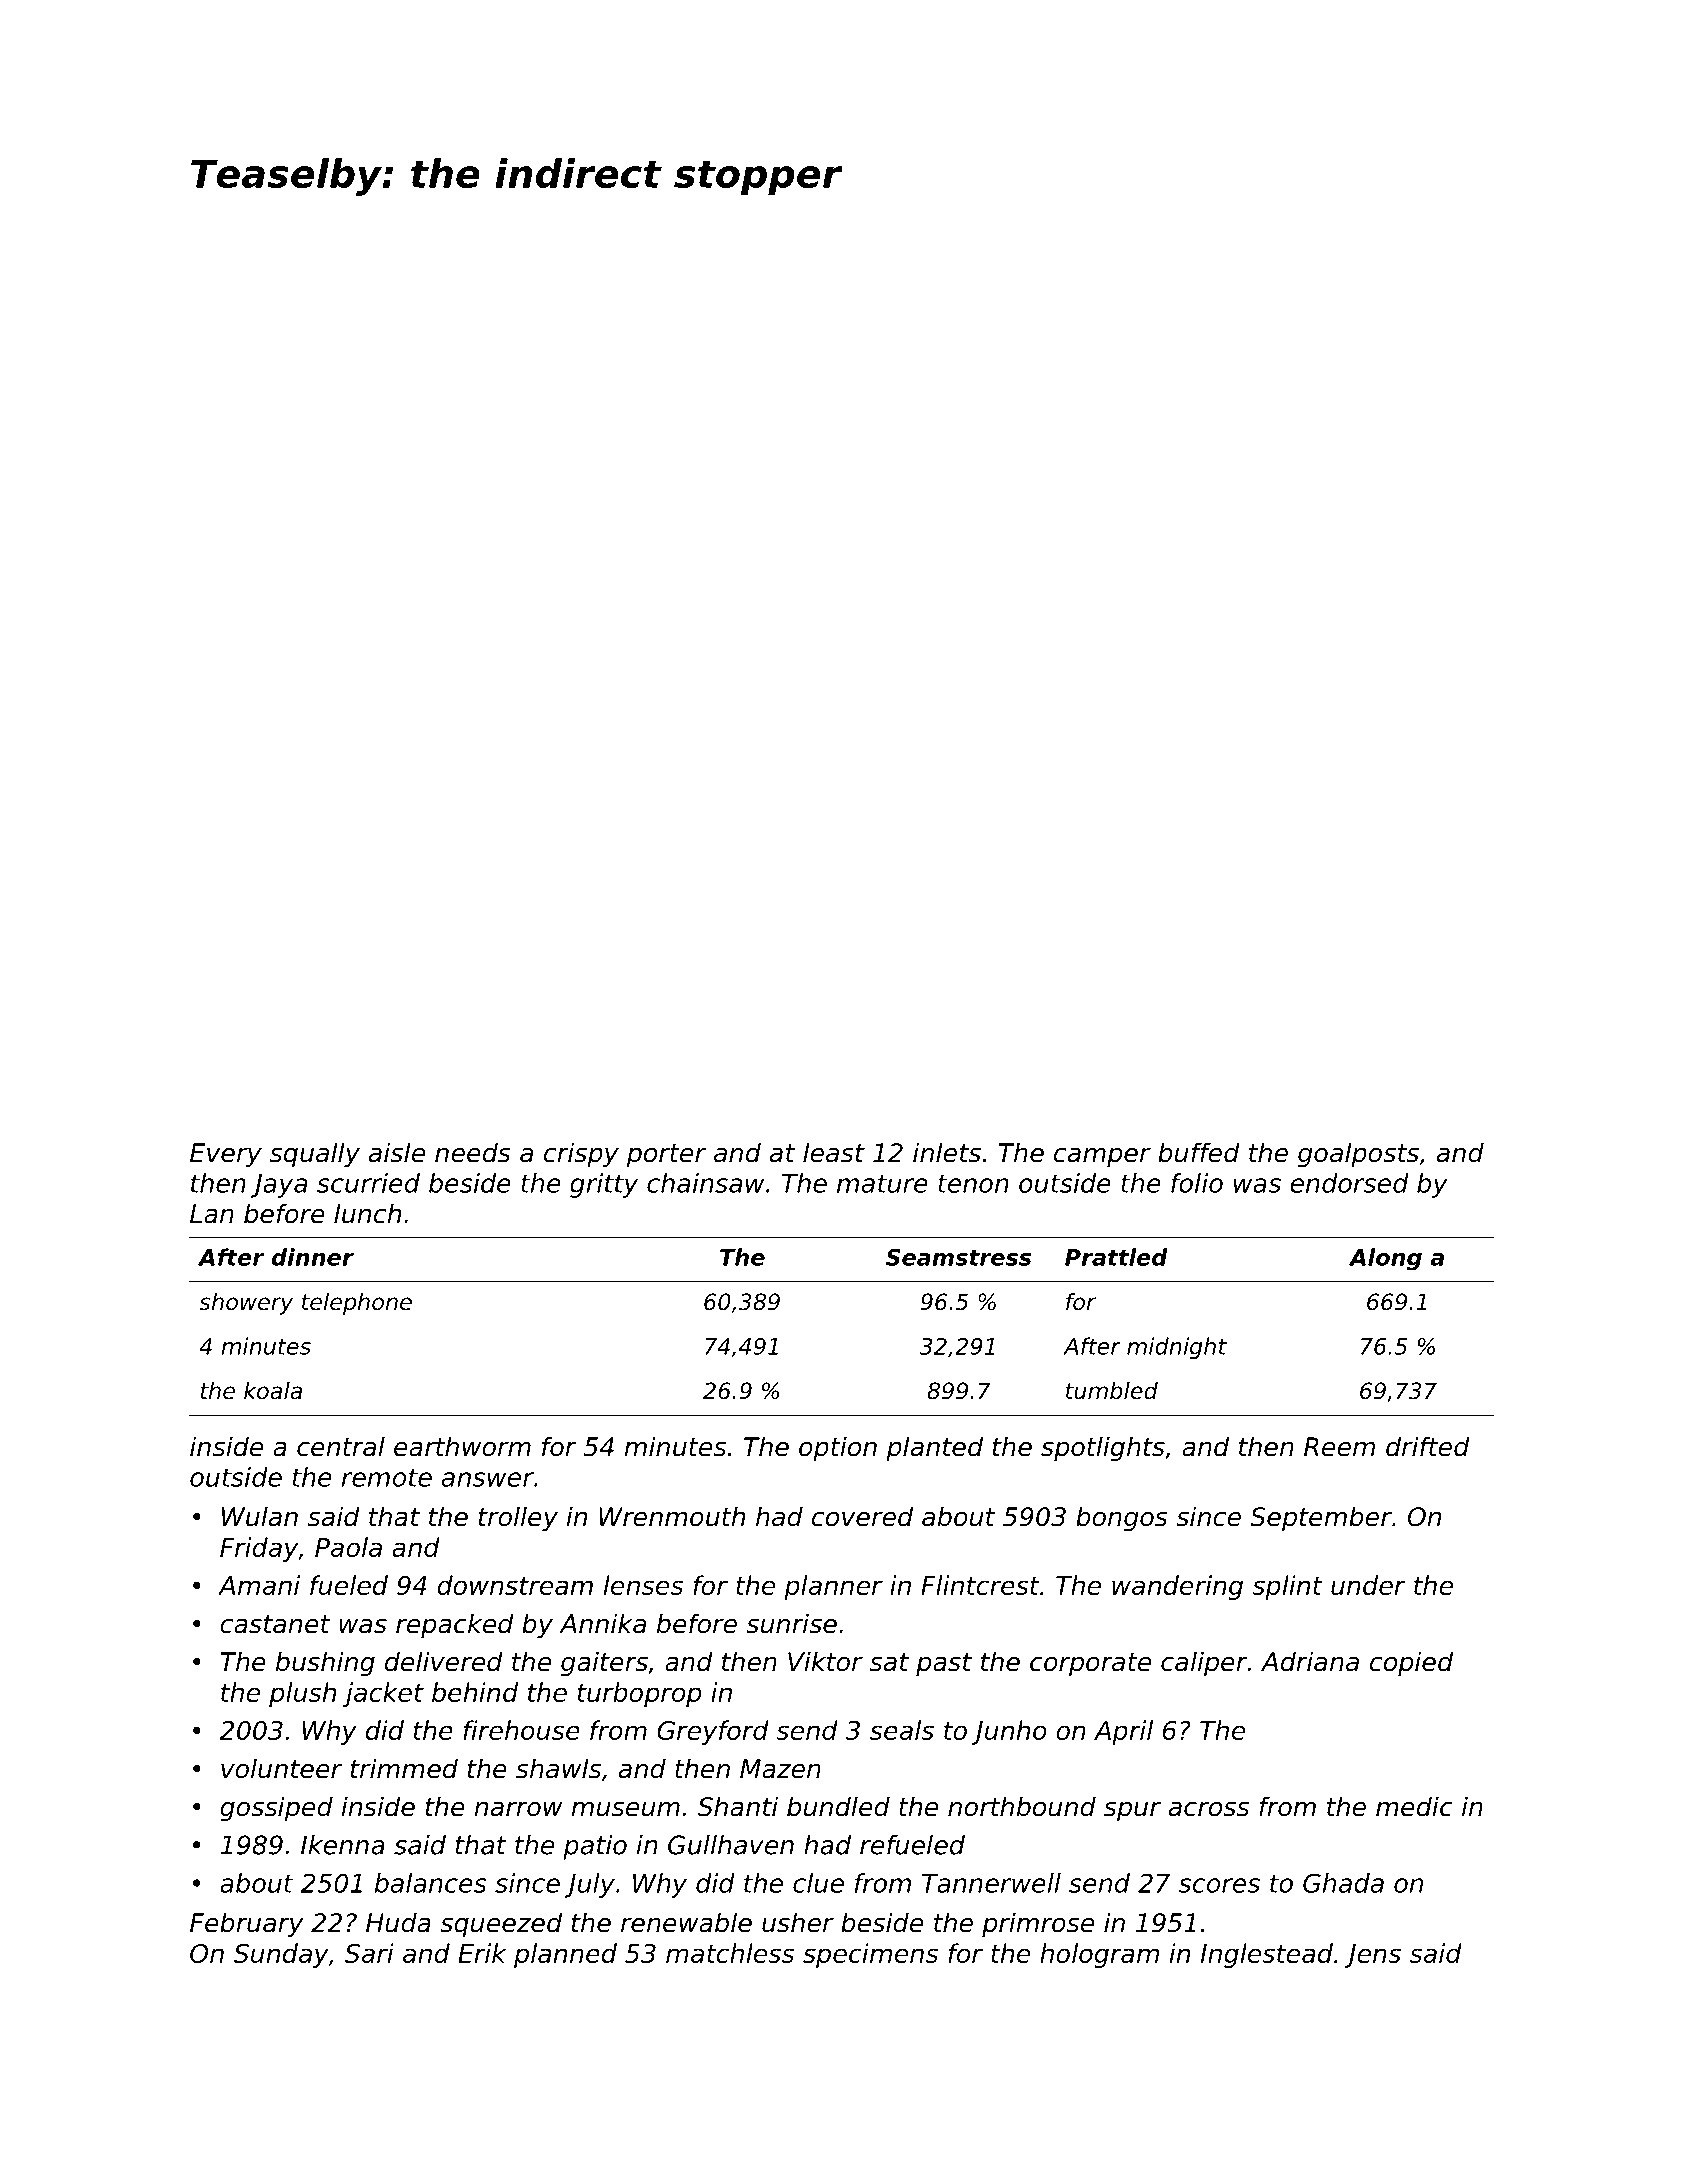 The image size is (1683, 2178). What do you see at coordinates (902, 1730) in the document?
I see `seals` at bounding box center [902, 1730].
